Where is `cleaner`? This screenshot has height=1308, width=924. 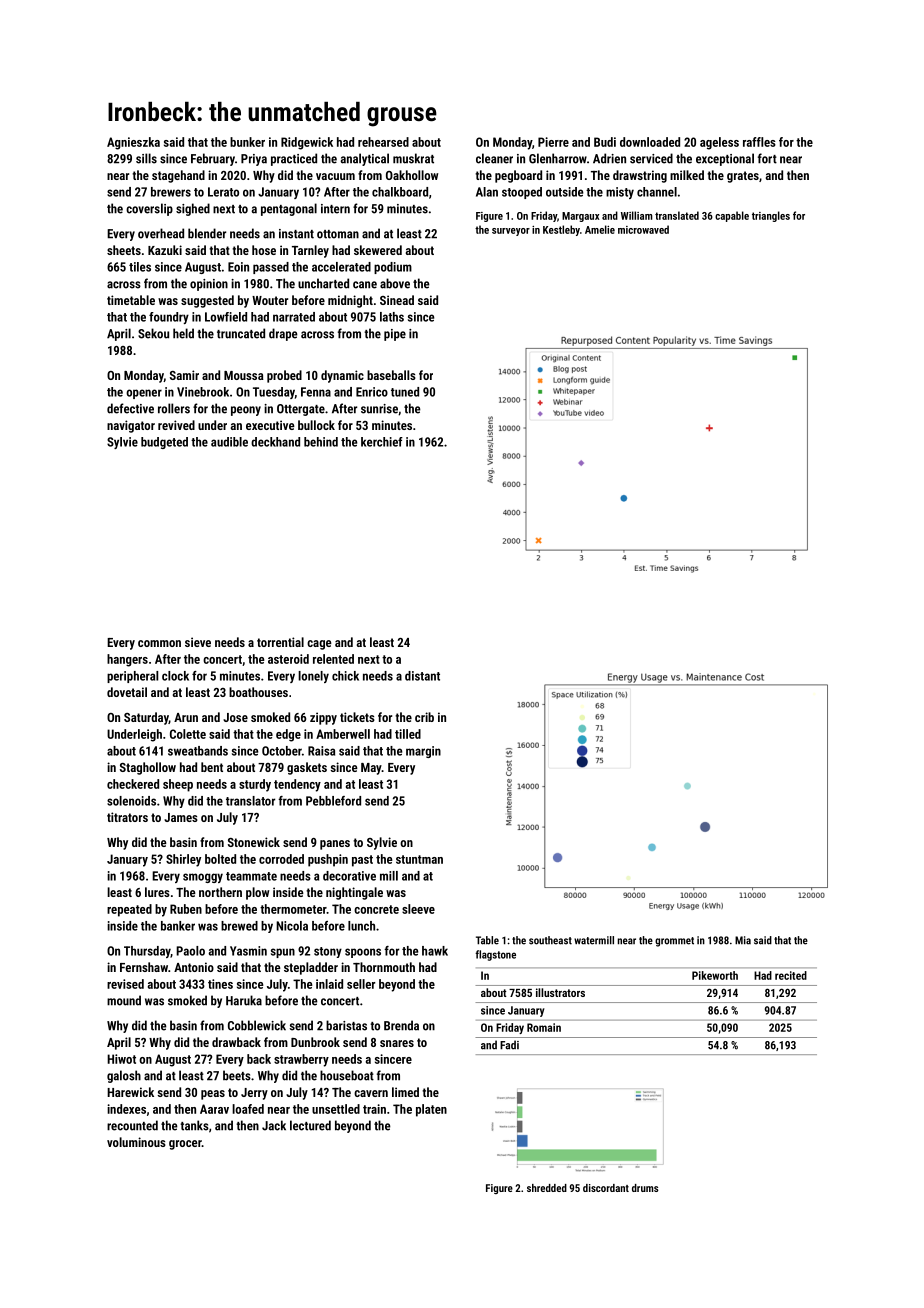
cleaner is located at coordinates (494, 158).
